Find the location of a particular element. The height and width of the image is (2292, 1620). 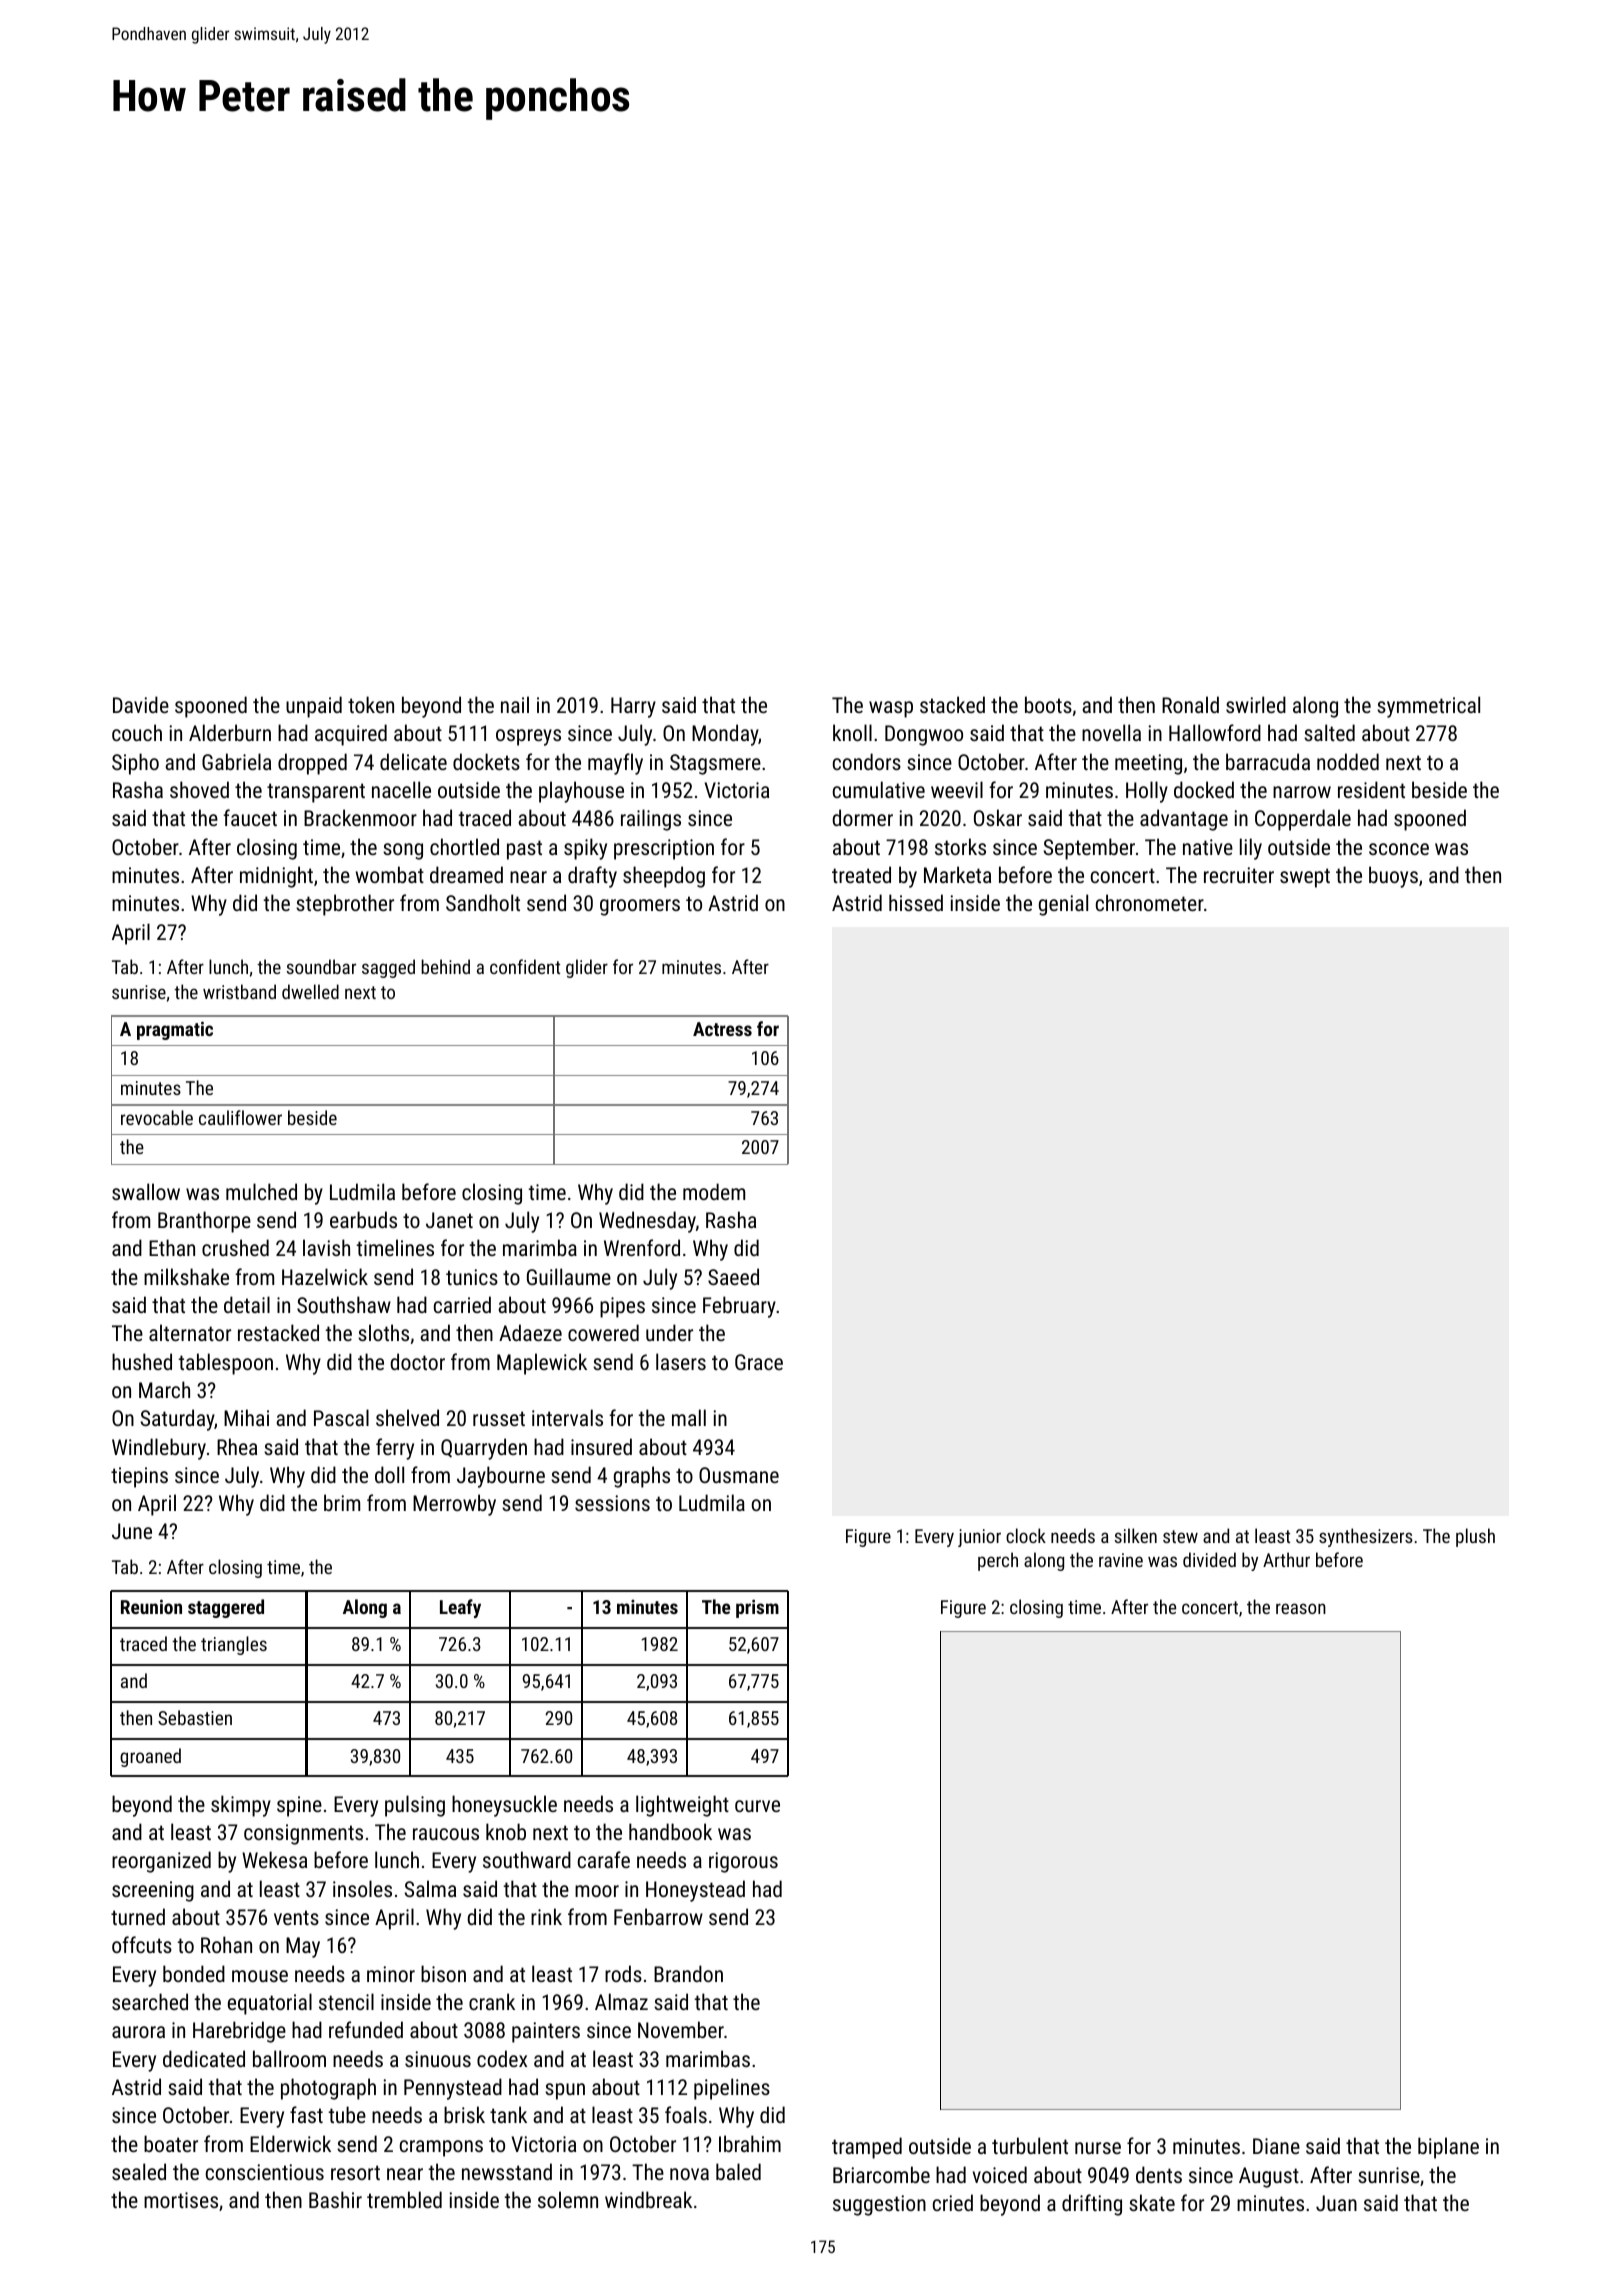

perch is located at coordinates (998, 1561).
